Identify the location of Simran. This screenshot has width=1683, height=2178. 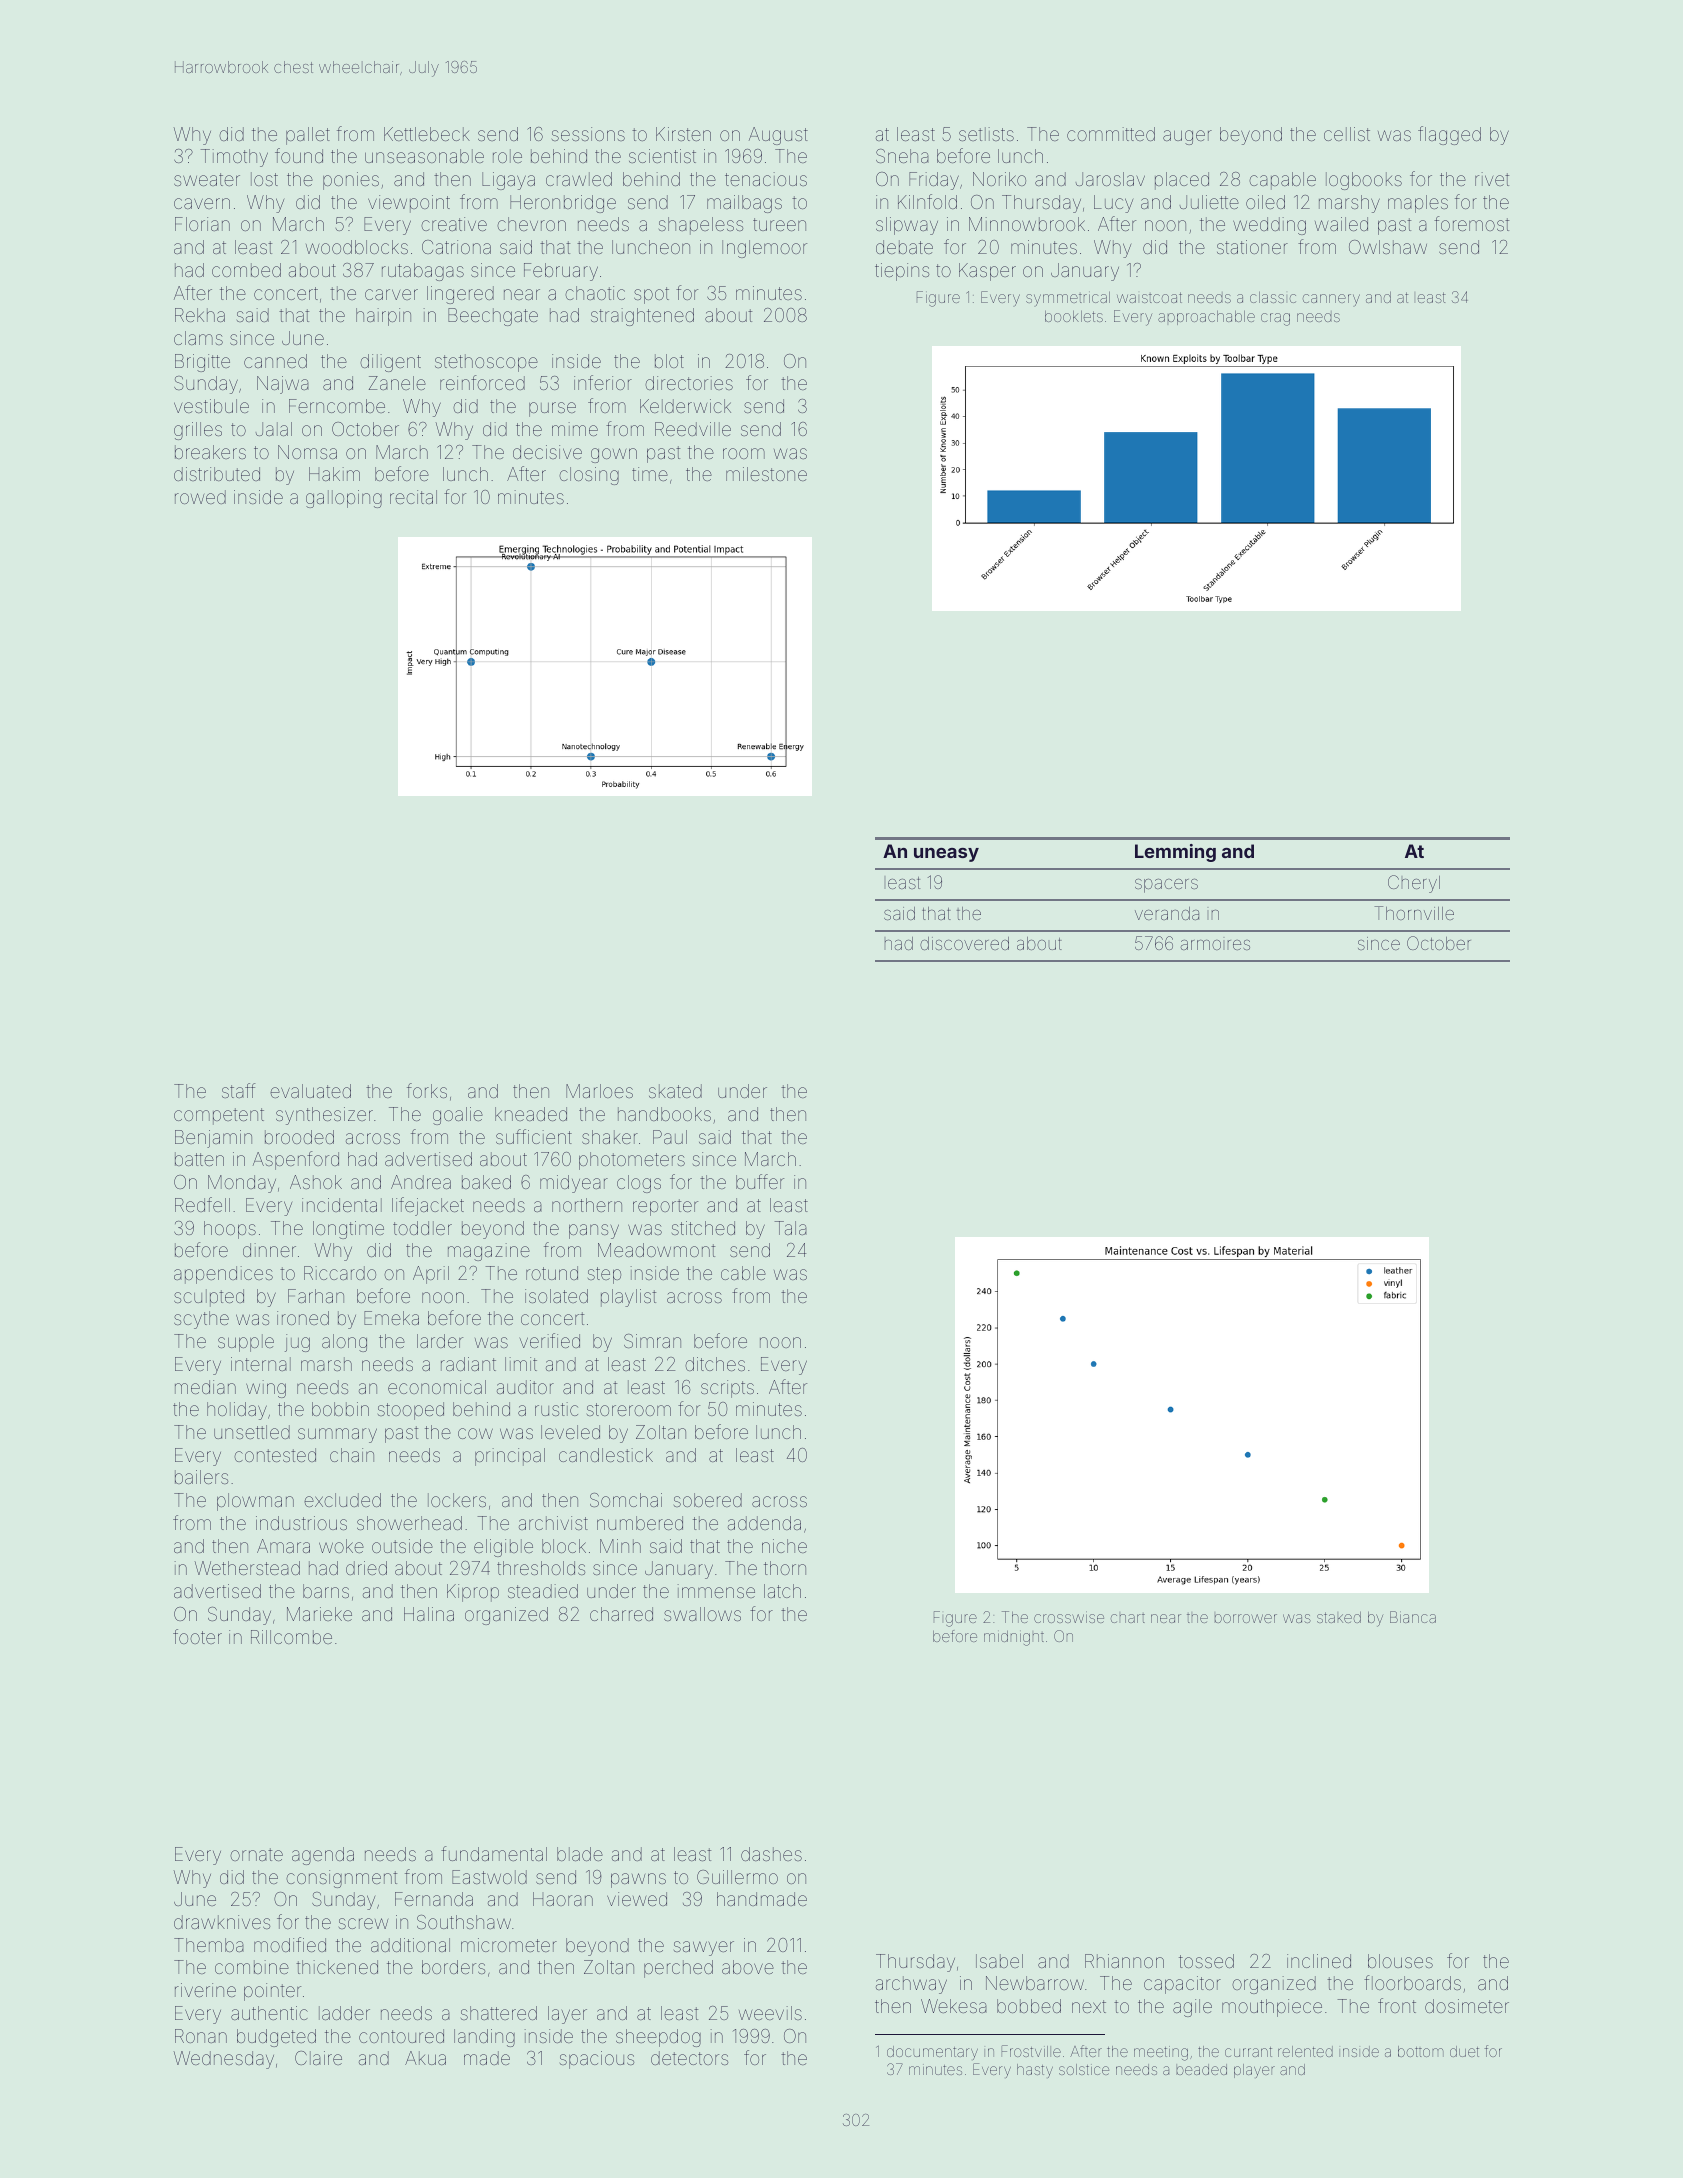
(652, 1341).
